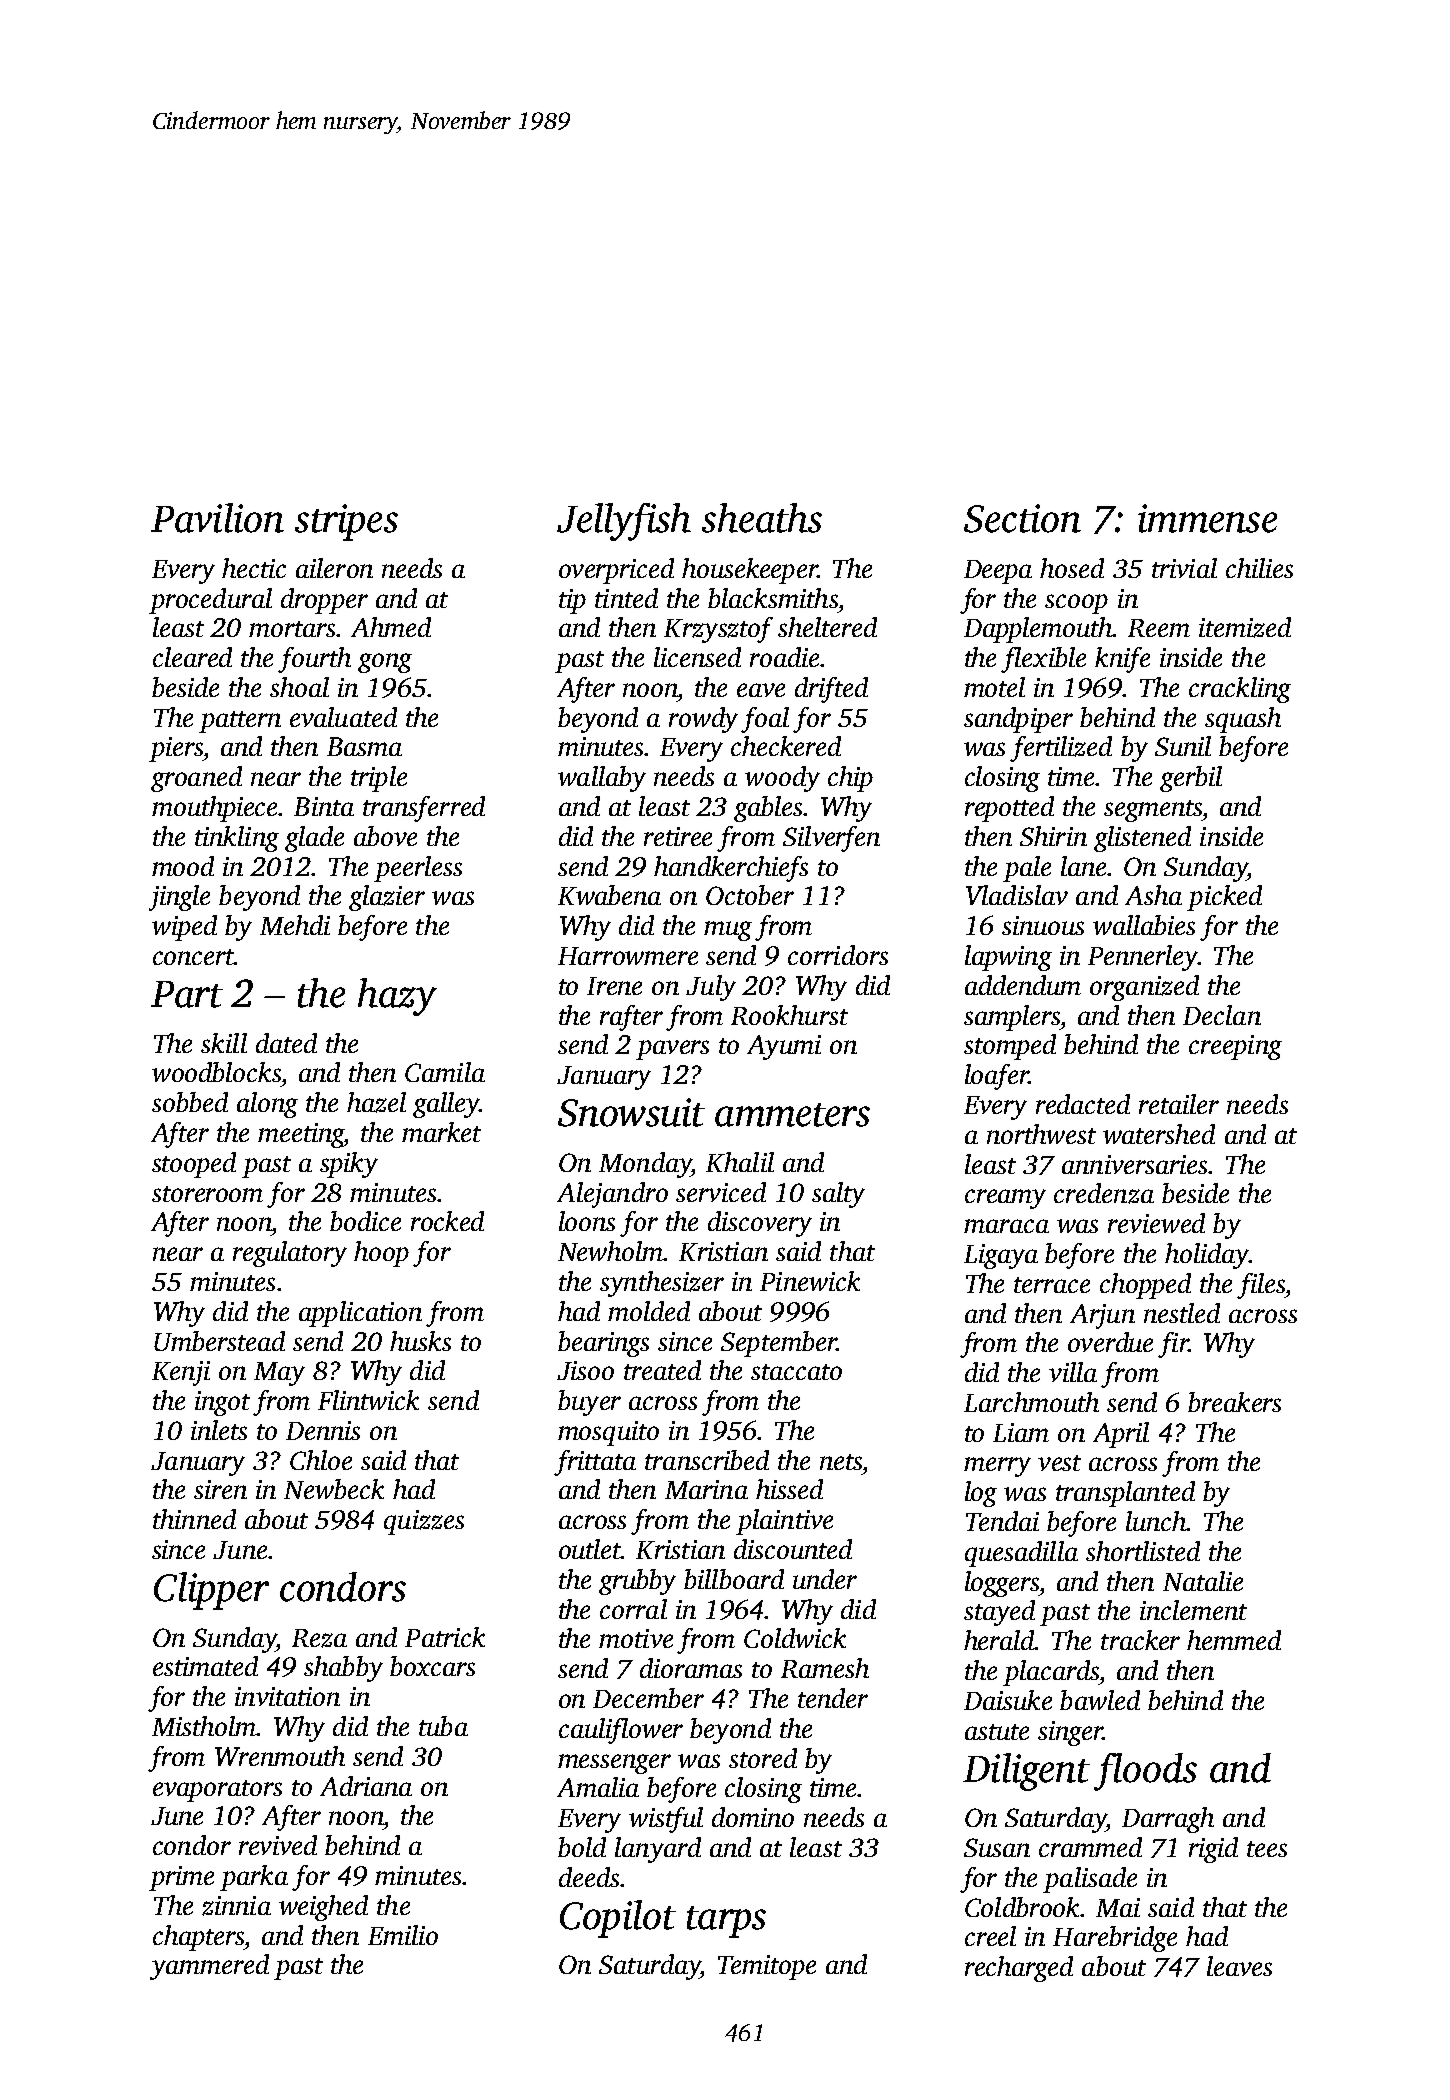  What do you see at coordinates (773, 598) in the screenshot?
I see `blacksmiths` at bounding box center [773, 598].
